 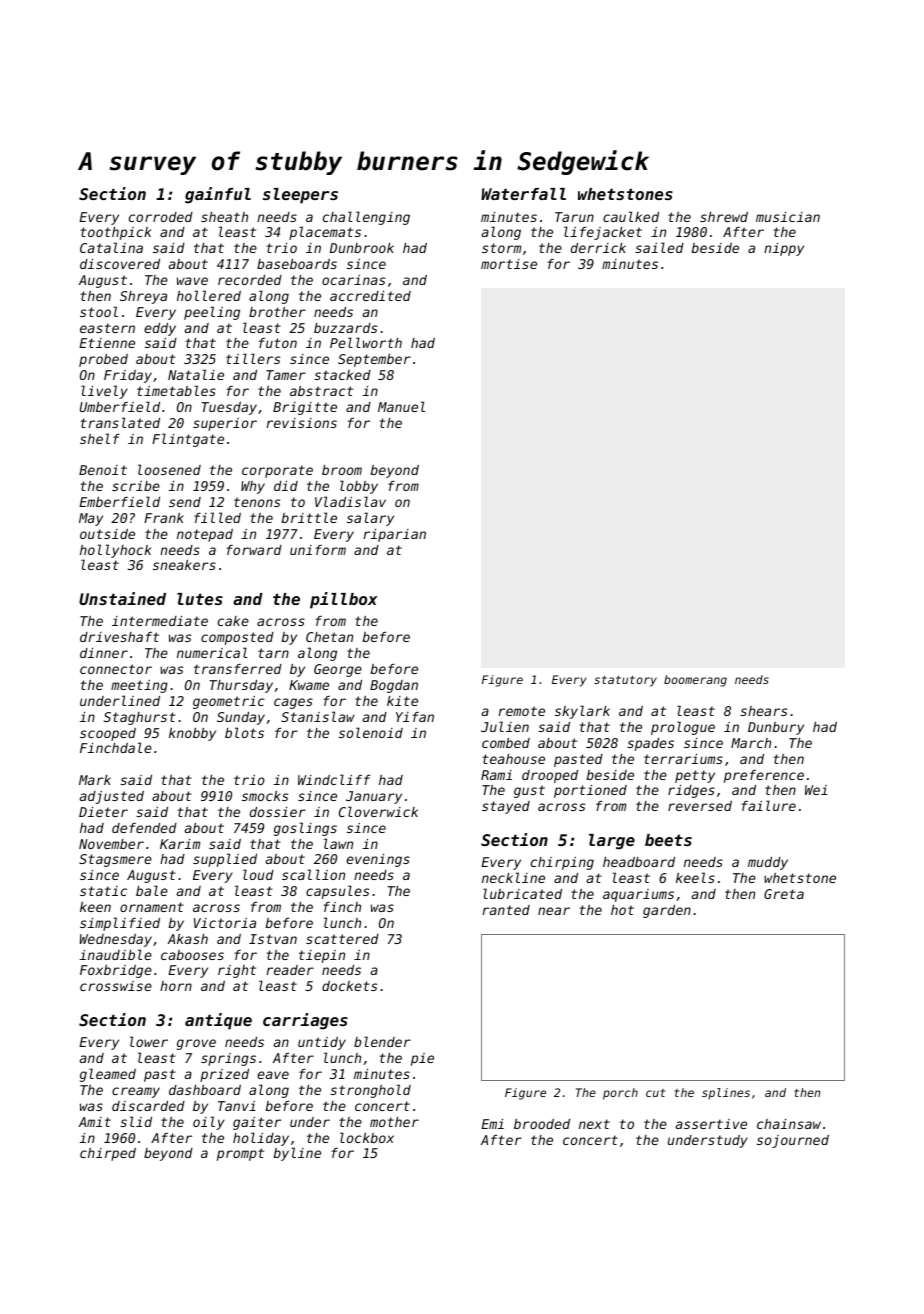 I want to click on Emberfield, so click(x=119, y=501).
